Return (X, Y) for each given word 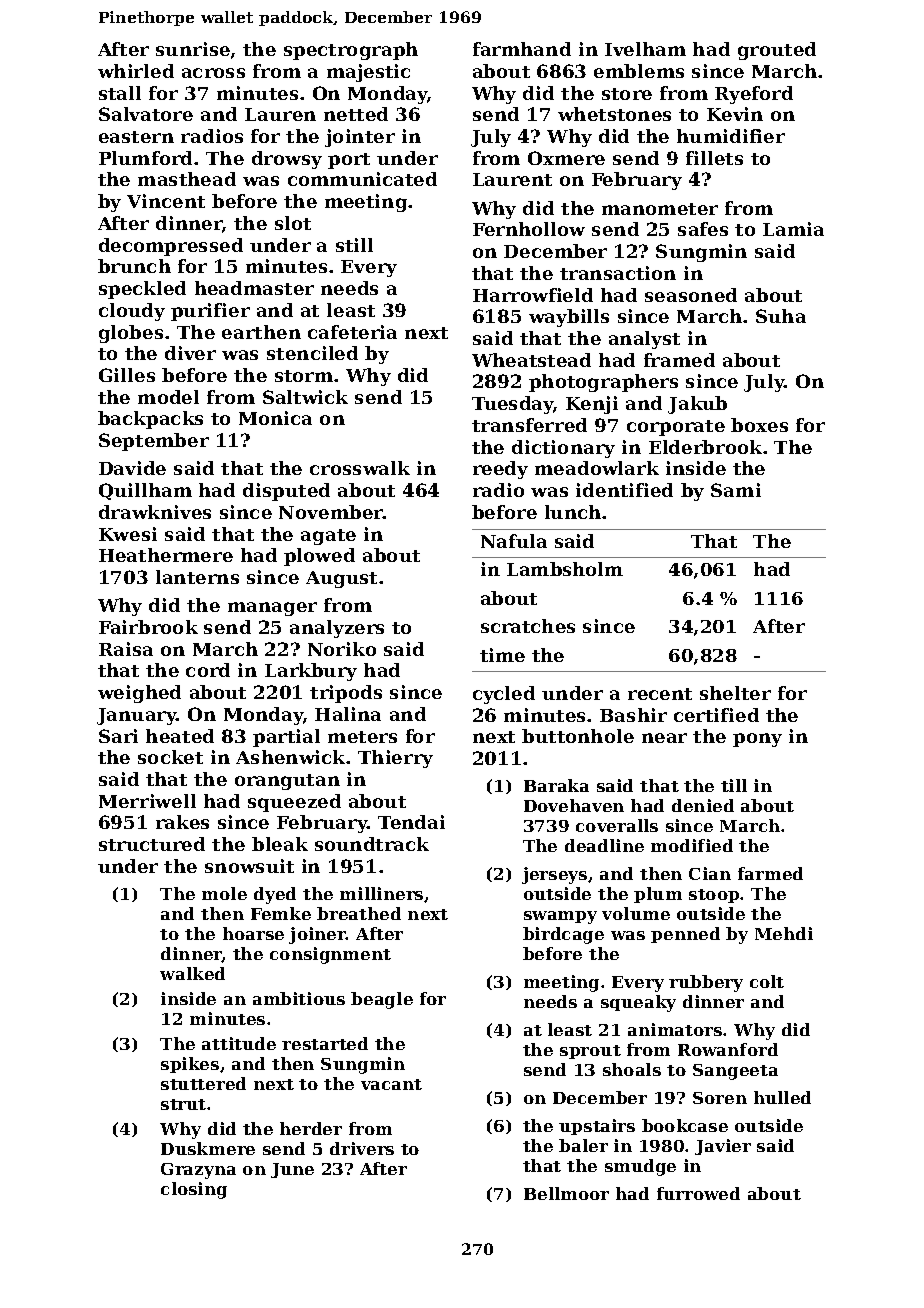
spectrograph (351, 51)
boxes (759, 425)
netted (356, 114)
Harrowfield (533, 295)
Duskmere (208, 1148)
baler (583, 1145)
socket (170, 757)
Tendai (411, 822)
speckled (142, 290)
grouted (777, 51)
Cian (710, 873)
